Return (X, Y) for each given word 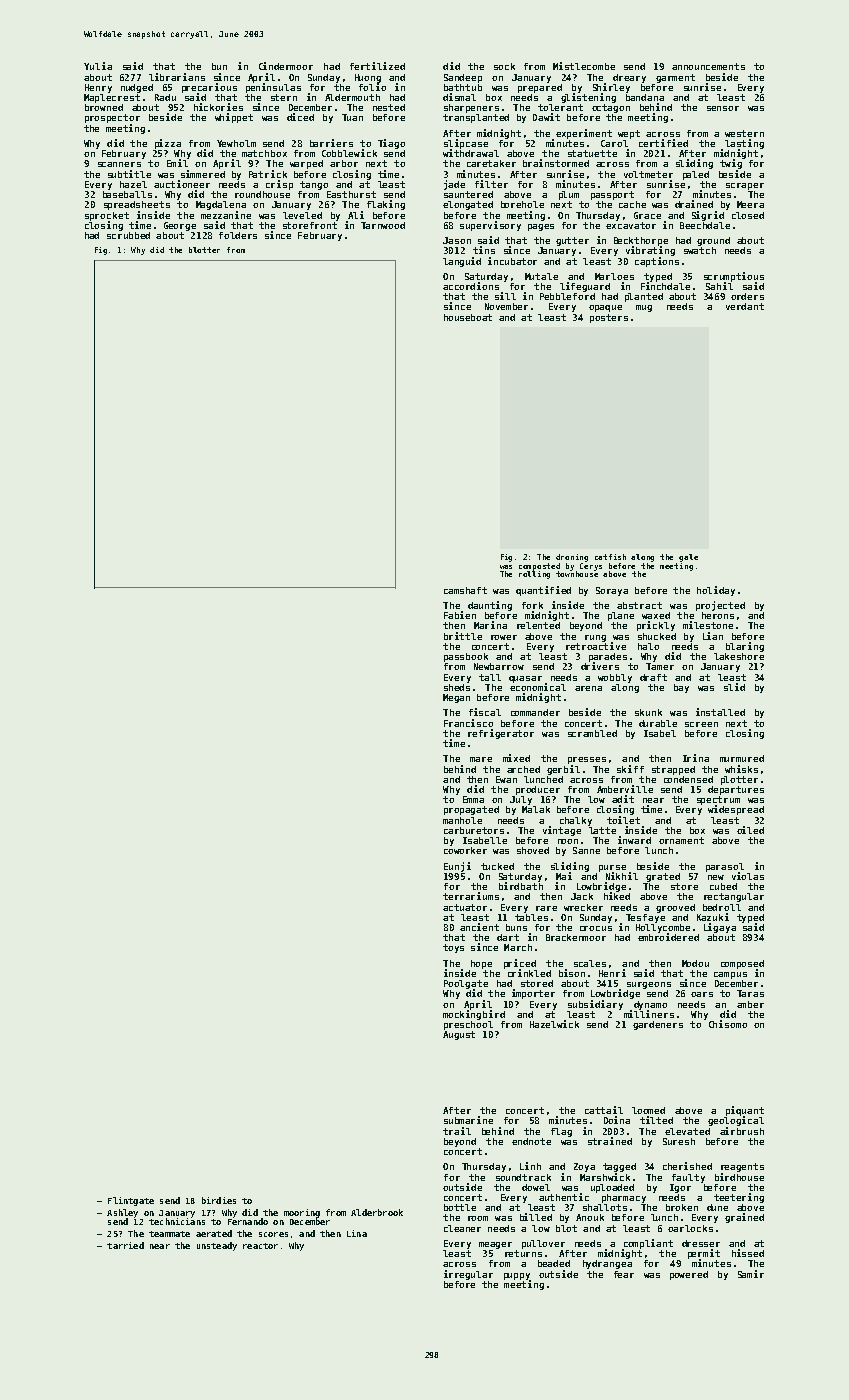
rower (504, 637)
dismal (459, 97)
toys (453, 948)
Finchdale (665, 286)
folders (238, 235)
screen (701, 724)
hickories (218, 107)
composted (539, 567)
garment (675, 78)
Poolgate (466, 984)
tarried (125, 1245)
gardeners (658, 1025)
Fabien (460, 615)
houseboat (468, 317)
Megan (456, 698)
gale (688, 558)
